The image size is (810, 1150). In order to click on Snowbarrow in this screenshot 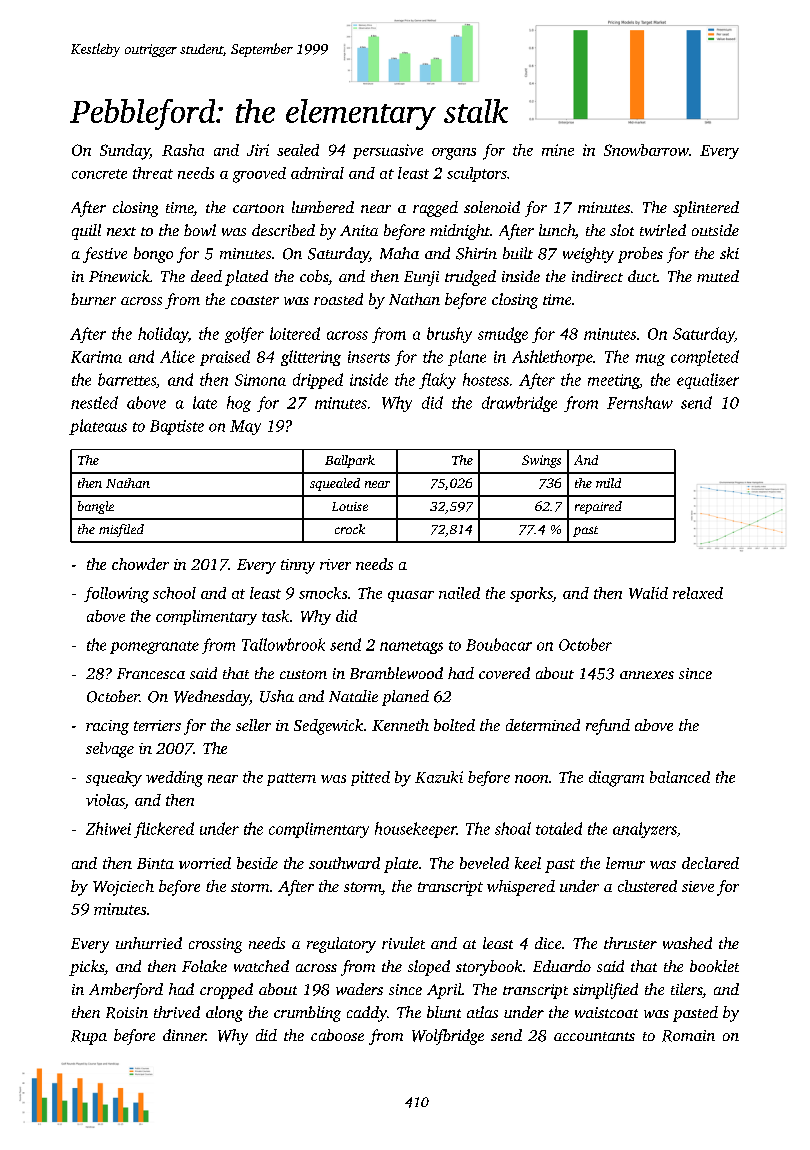, I will do `click(646, 150)`.
